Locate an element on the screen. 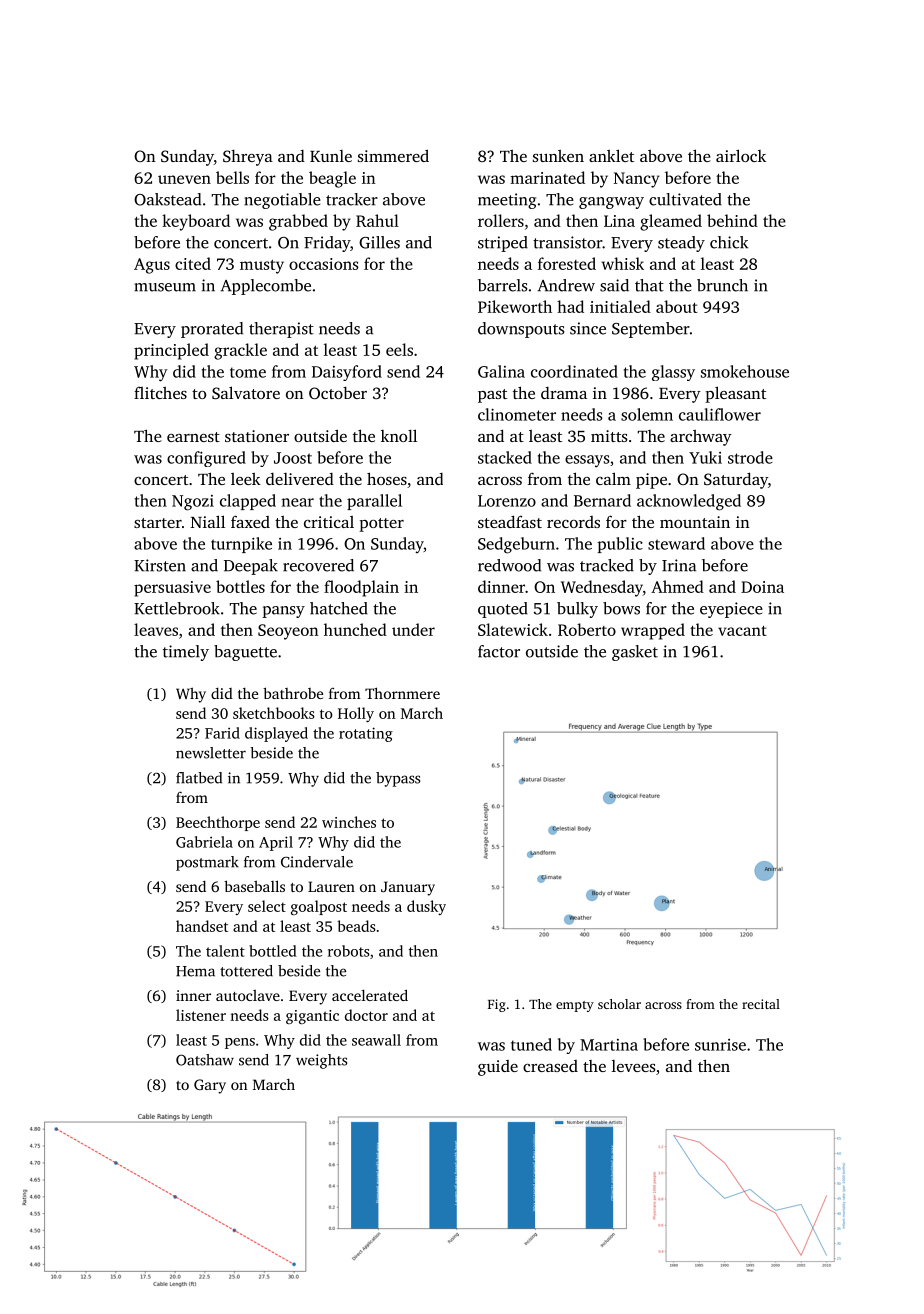 This screenshot has width=924, height=1314. redwood is located at coordinates (509, 565).
